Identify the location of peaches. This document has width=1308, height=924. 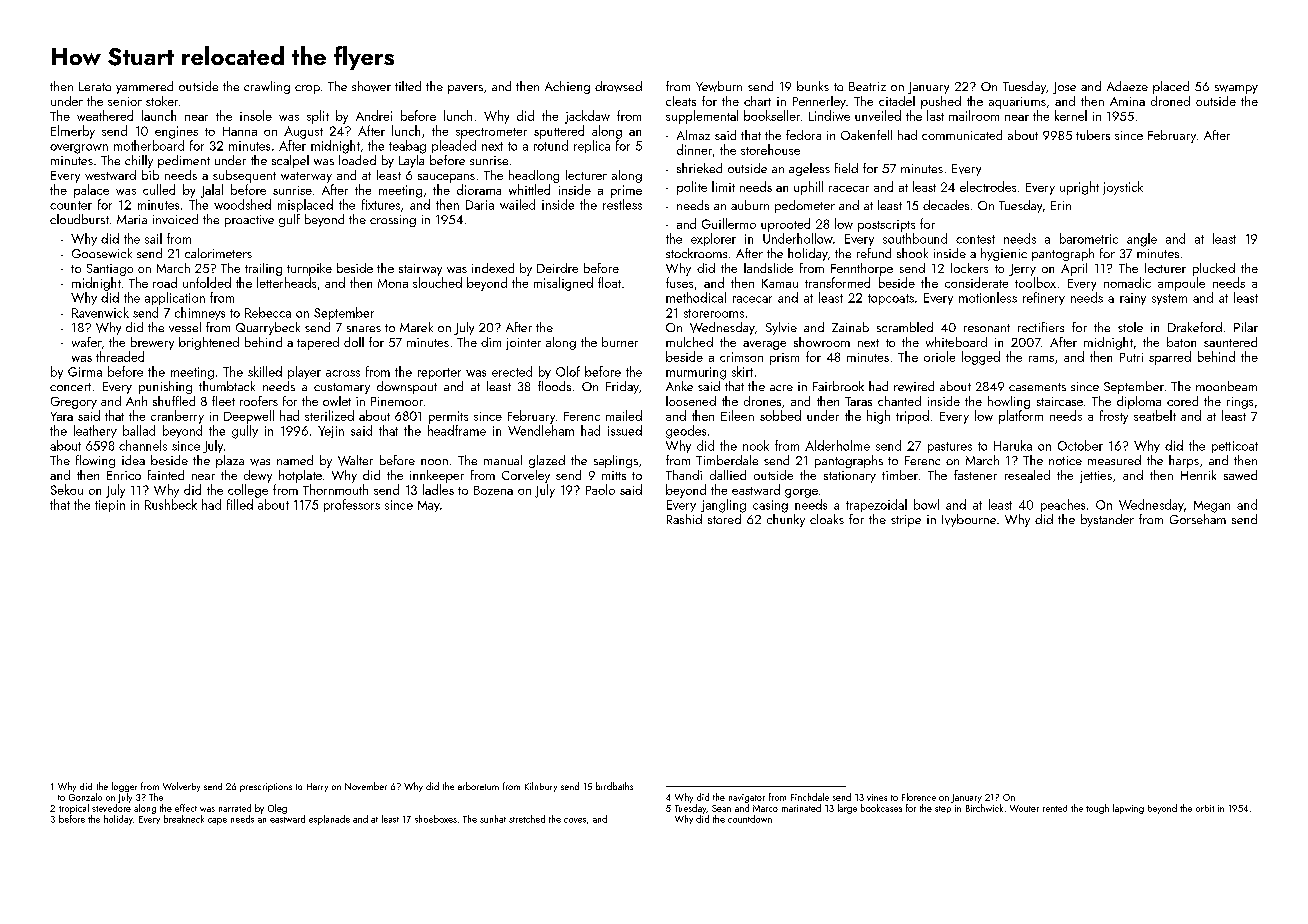
(1063, 505).
